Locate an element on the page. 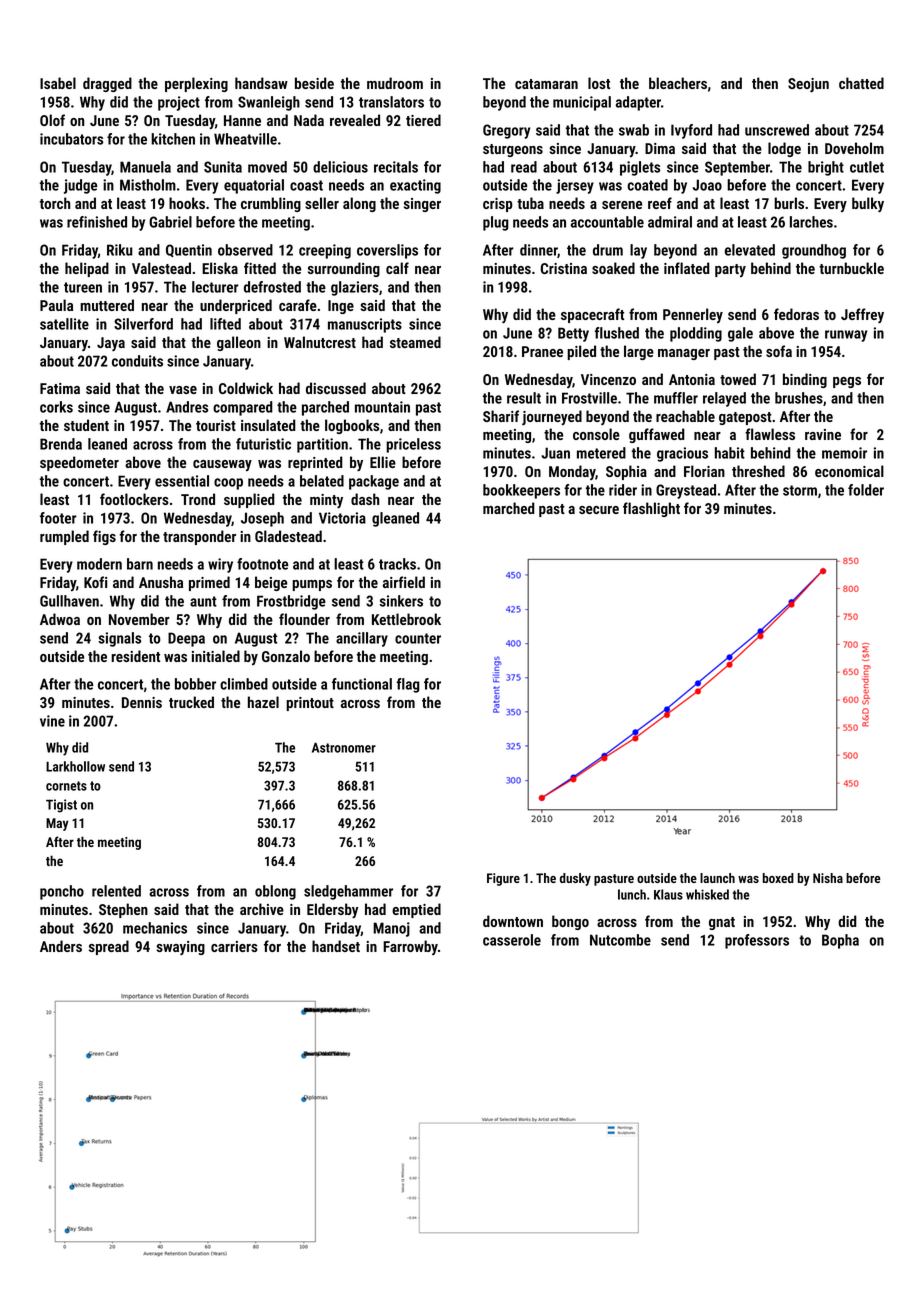  turnbuckle is located at coordinates (851, 268).
